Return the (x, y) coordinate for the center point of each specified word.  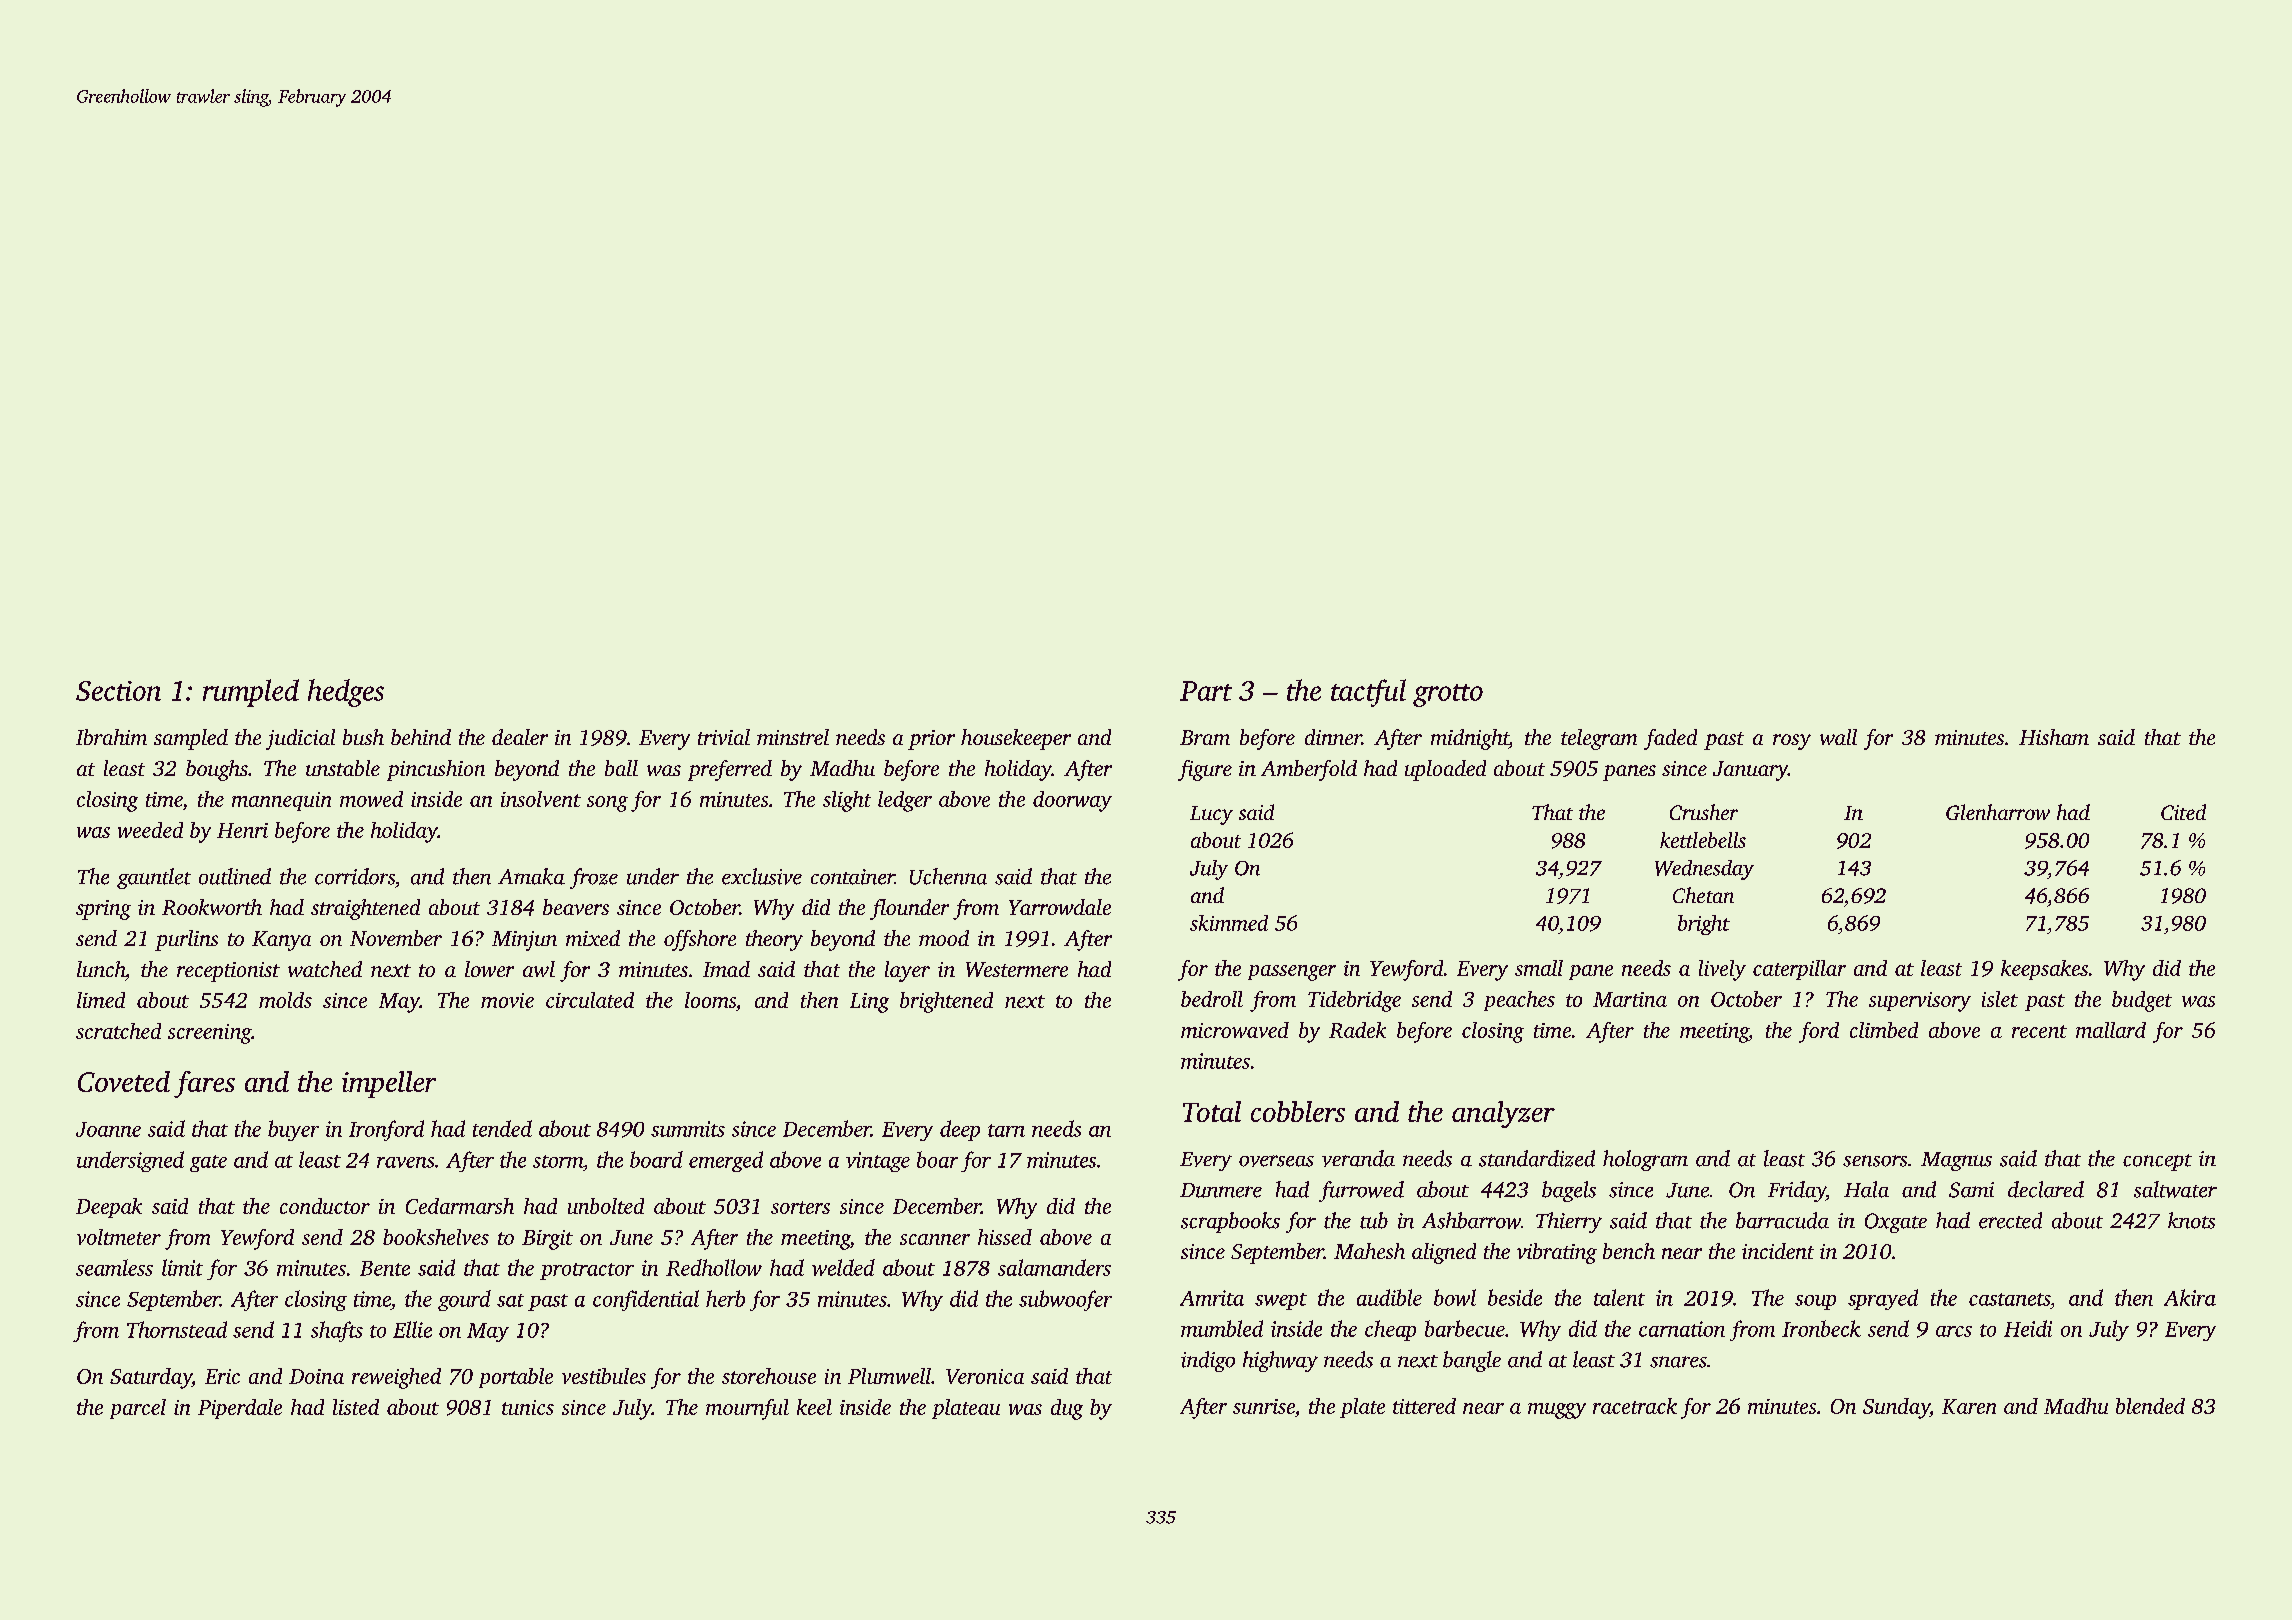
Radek (1357, 1030)
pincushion (436, 770)
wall (1838, 737)
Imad (726, 969)
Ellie (412, 1329)
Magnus (1956, 1161)
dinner (1333, 737)
